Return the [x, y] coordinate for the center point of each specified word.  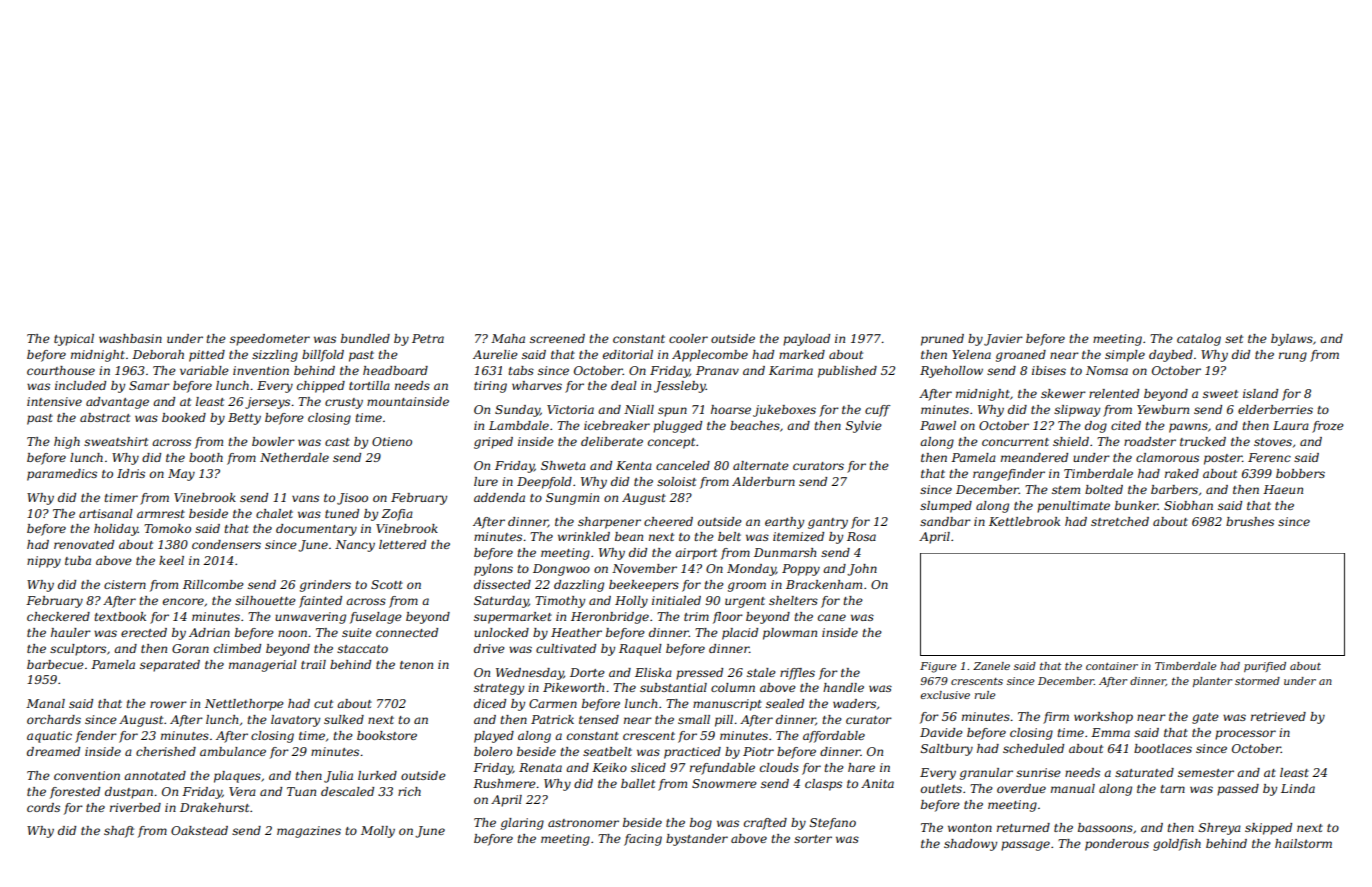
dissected [502, 584]
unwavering [310, 618]
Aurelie [495, 354]
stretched [1120, 521]
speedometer [270, 340]
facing [643, 840]
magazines [309, 832]
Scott [387, 584]
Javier [1003, 340]
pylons [493, 570]
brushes [1250, 521]
